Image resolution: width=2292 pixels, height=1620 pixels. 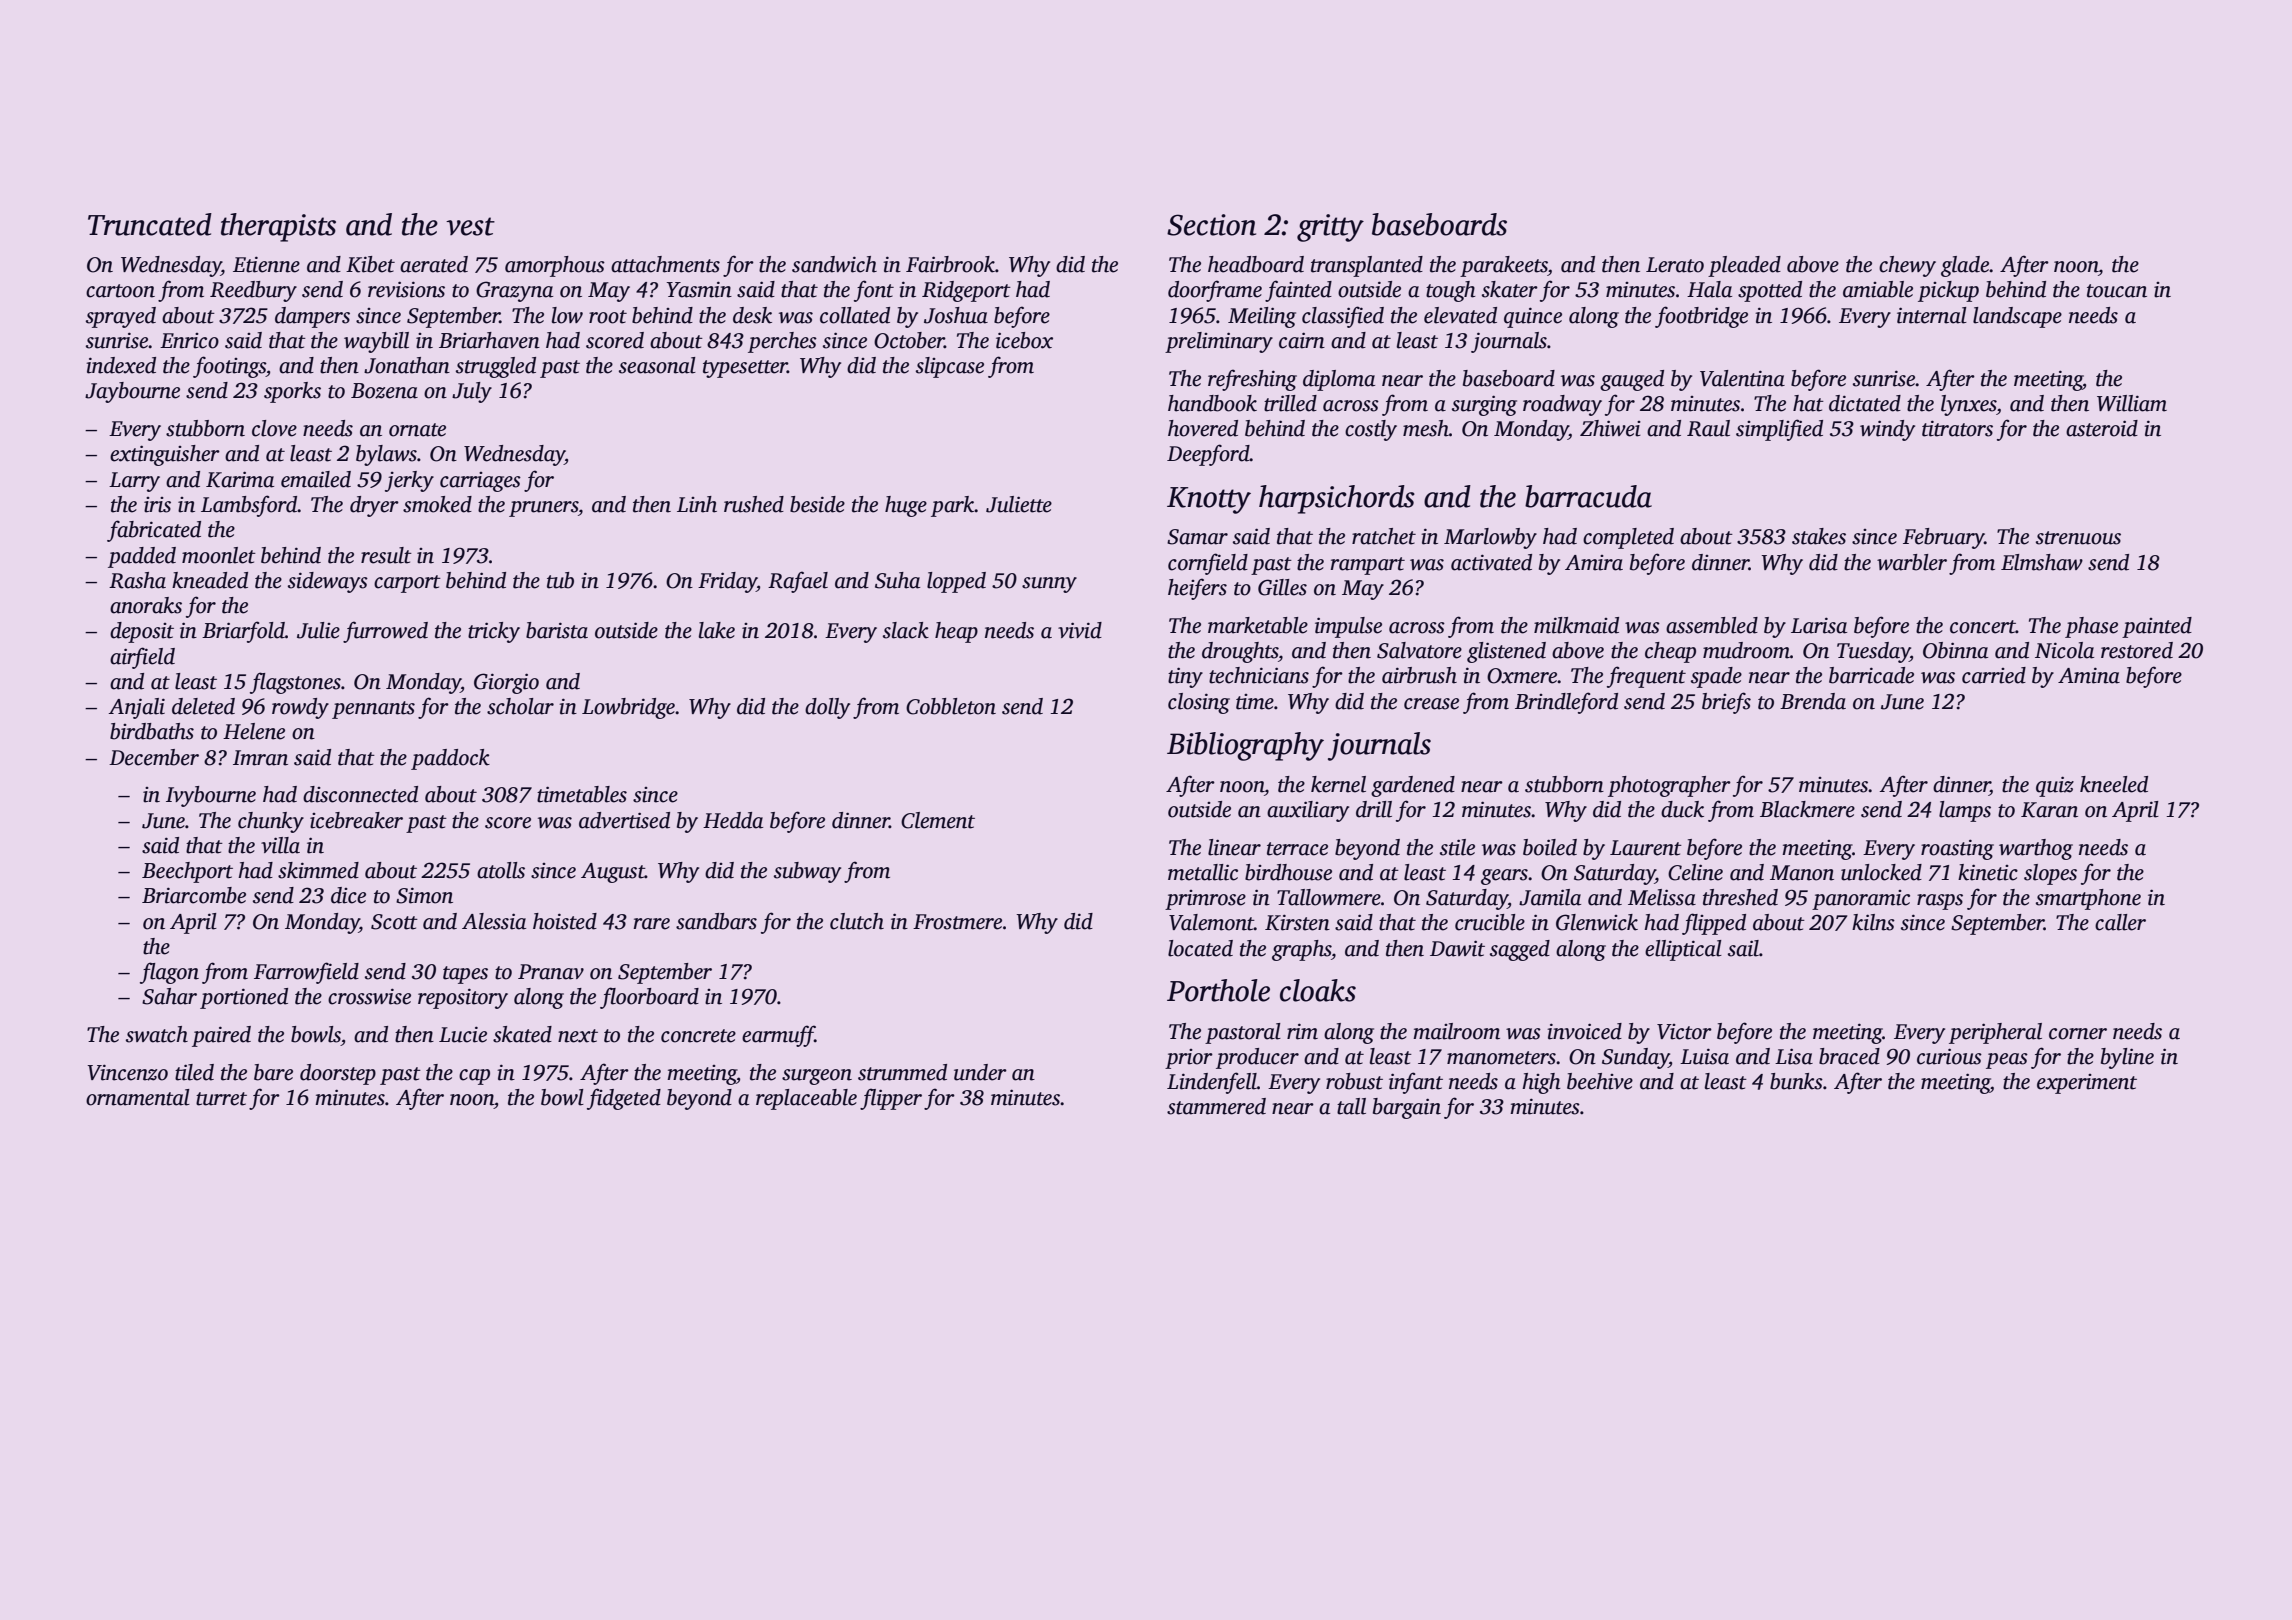 I want to click on result, so click(x=386, y=555).
